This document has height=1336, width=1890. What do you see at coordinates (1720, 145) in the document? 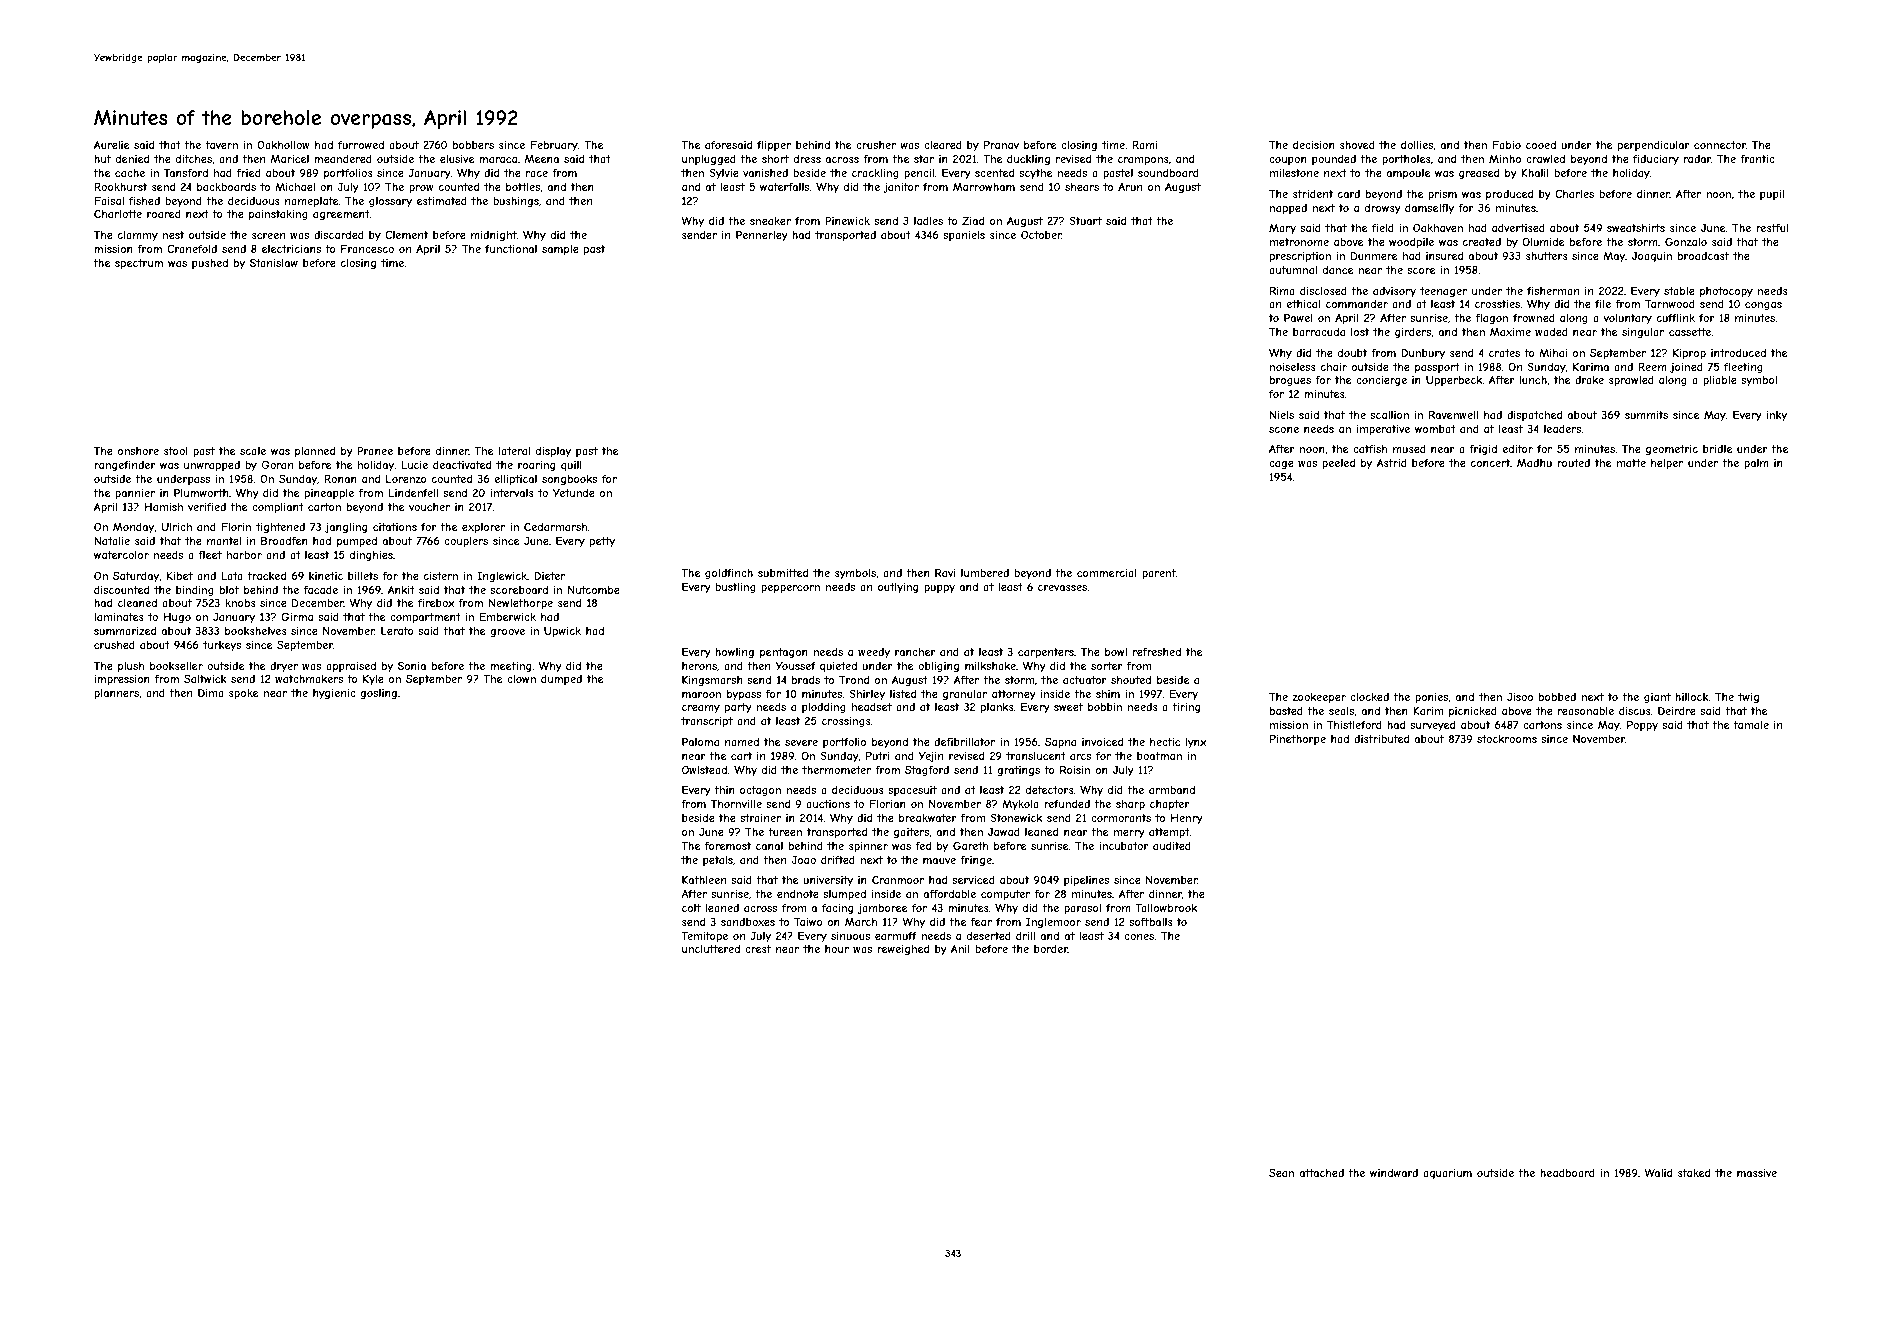
I see `connector` at bounding box center [1720, 145].
